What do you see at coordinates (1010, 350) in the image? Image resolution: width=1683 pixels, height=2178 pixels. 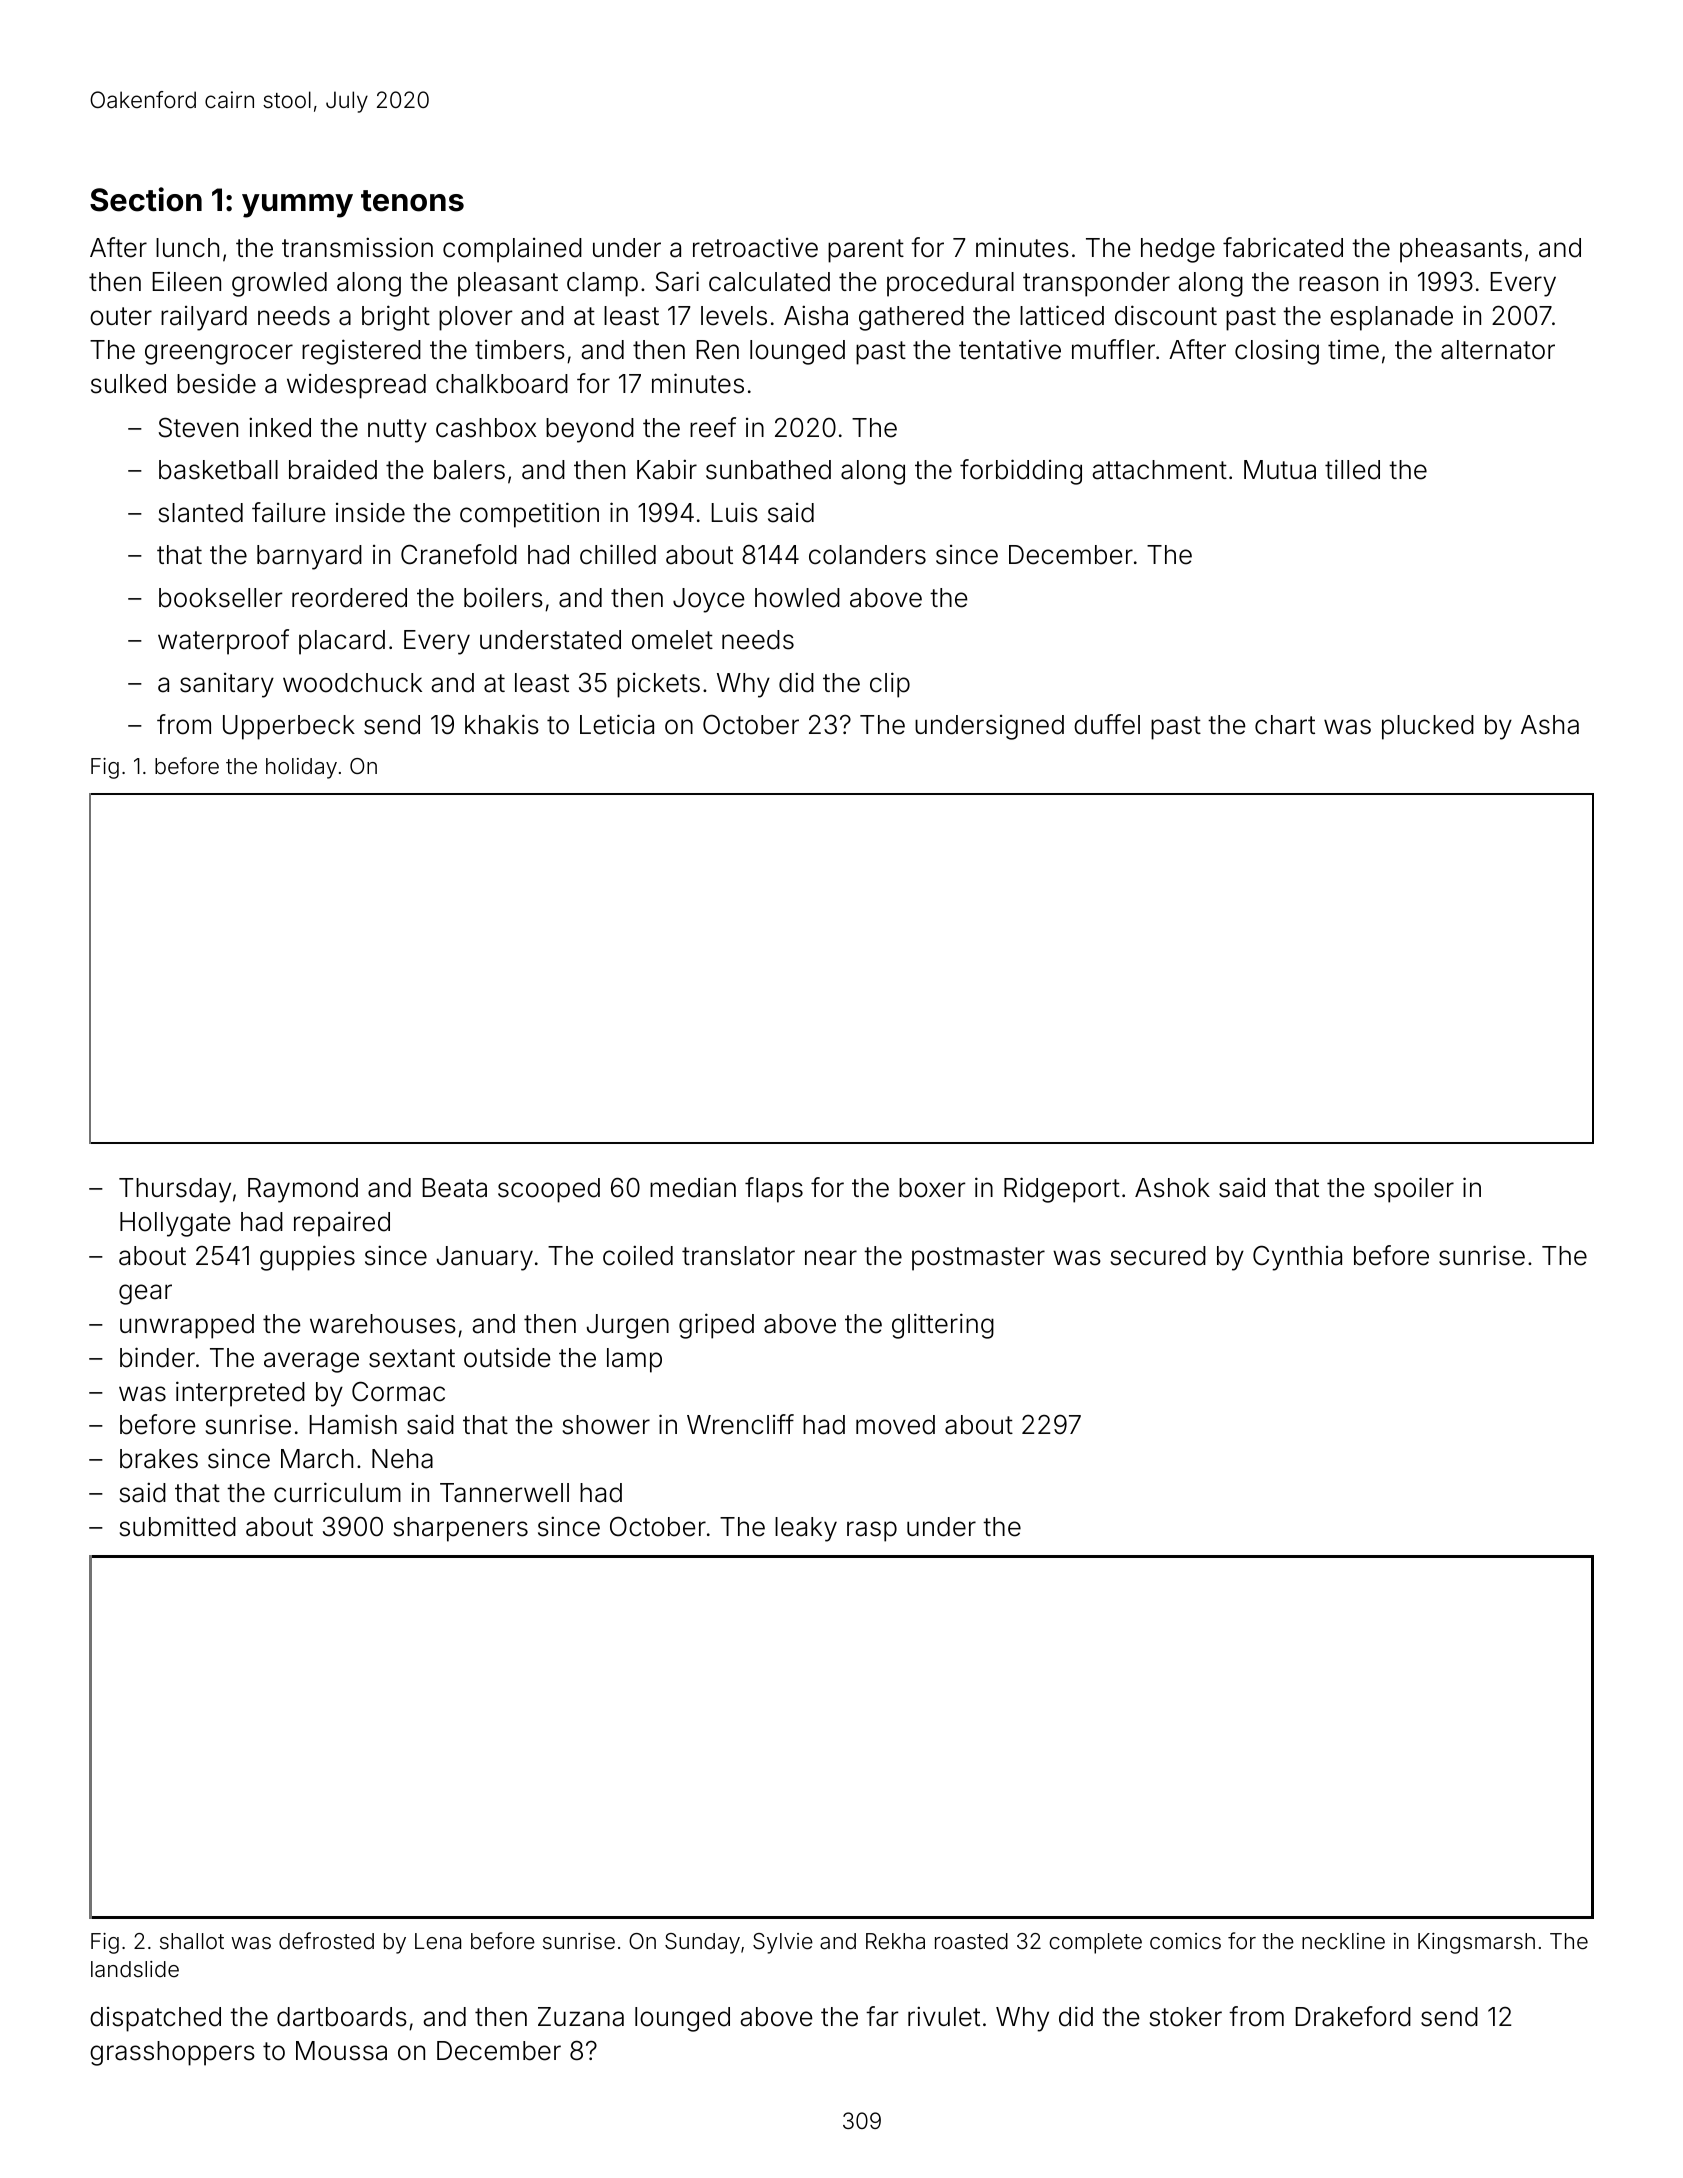 I see `tentative` at bounding box center [1010, 350].
